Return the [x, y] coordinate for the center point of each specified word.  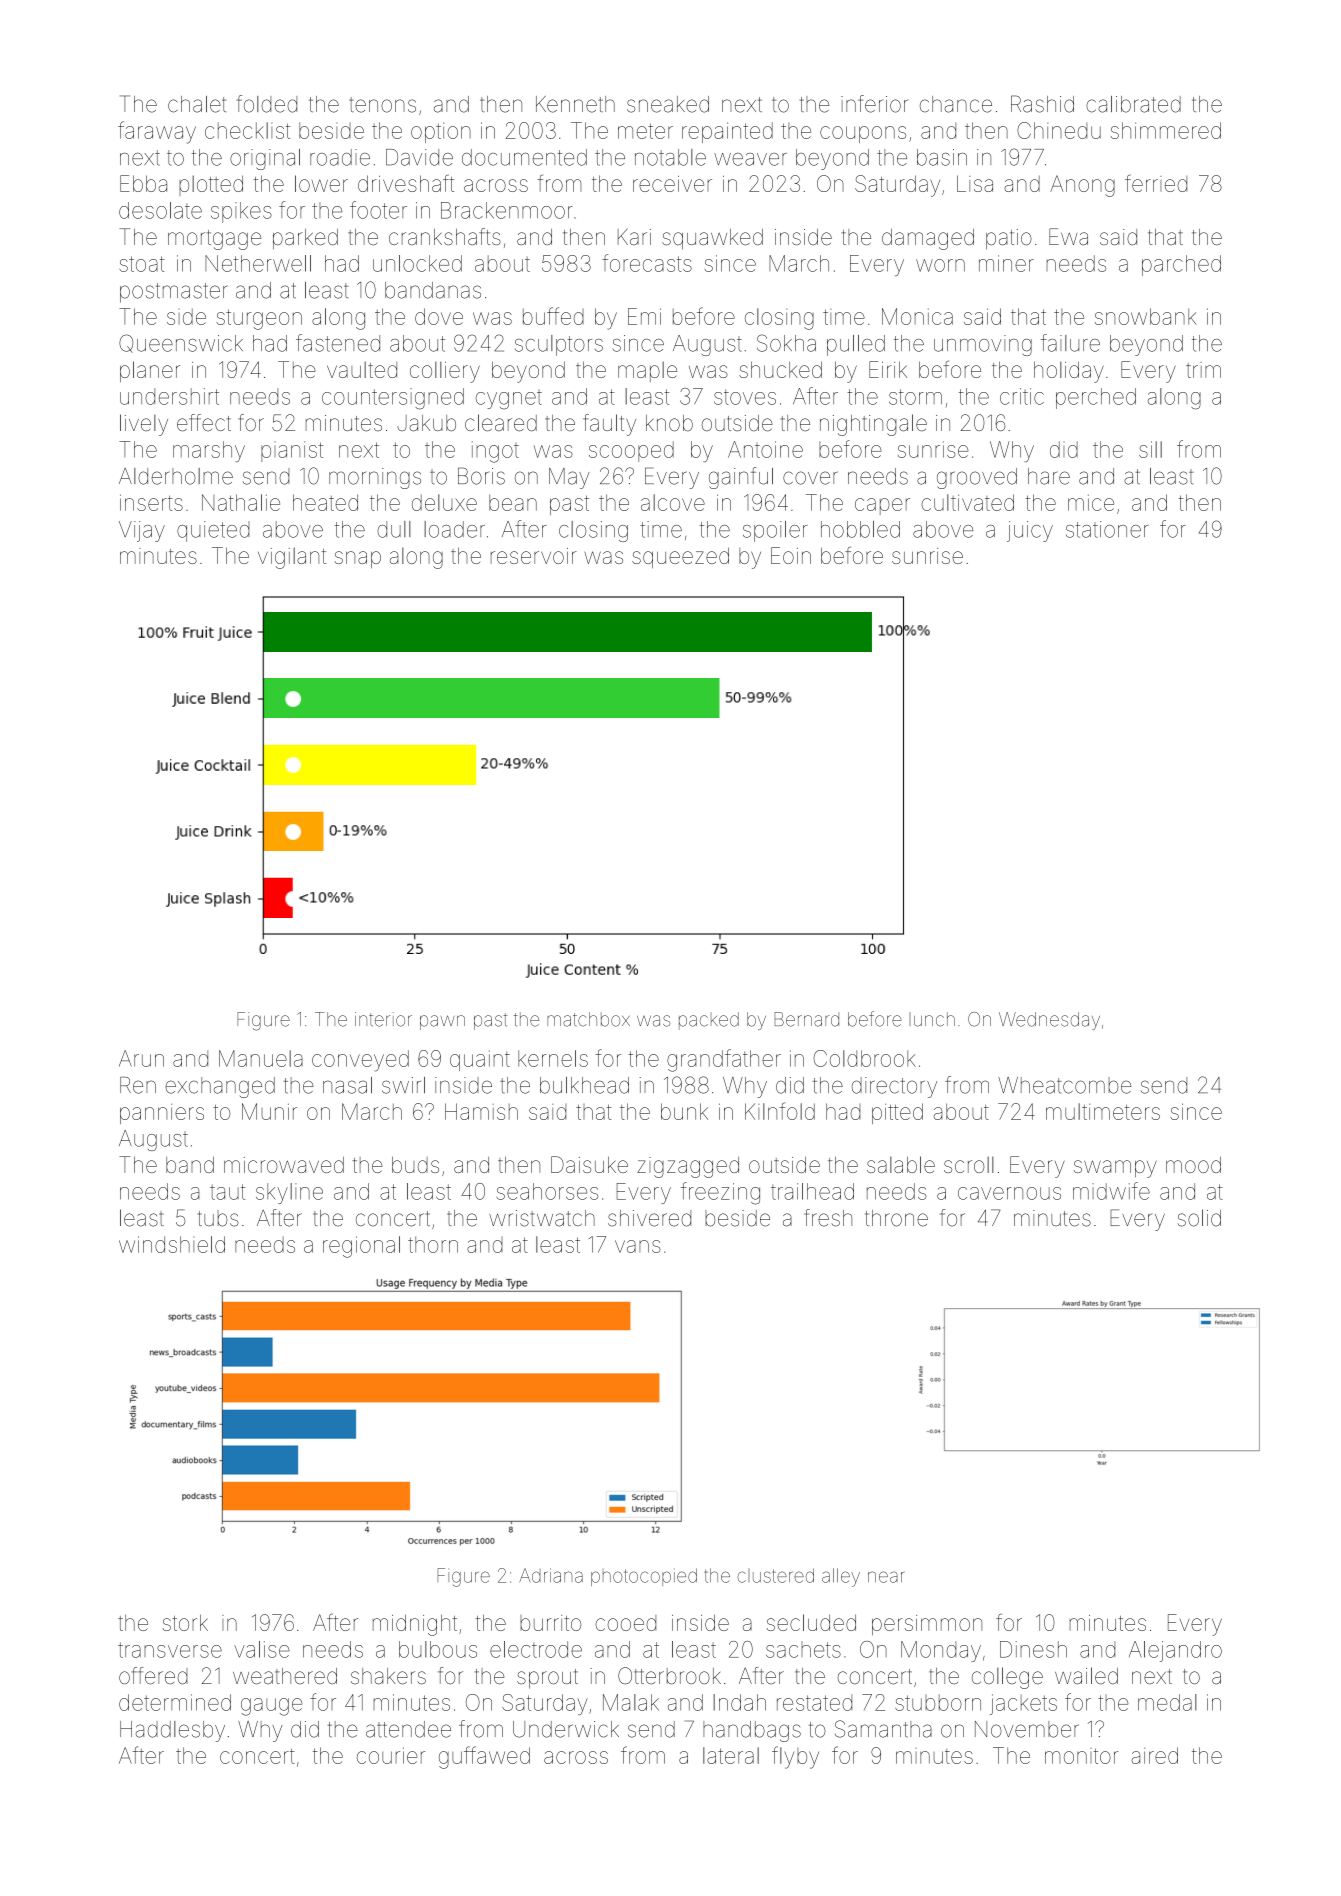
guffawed [484, 1757]
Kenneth [575, 104]
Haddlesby [172, 1731]
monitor [1081, 1756]
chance [956, 104]
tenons [382, 105]
